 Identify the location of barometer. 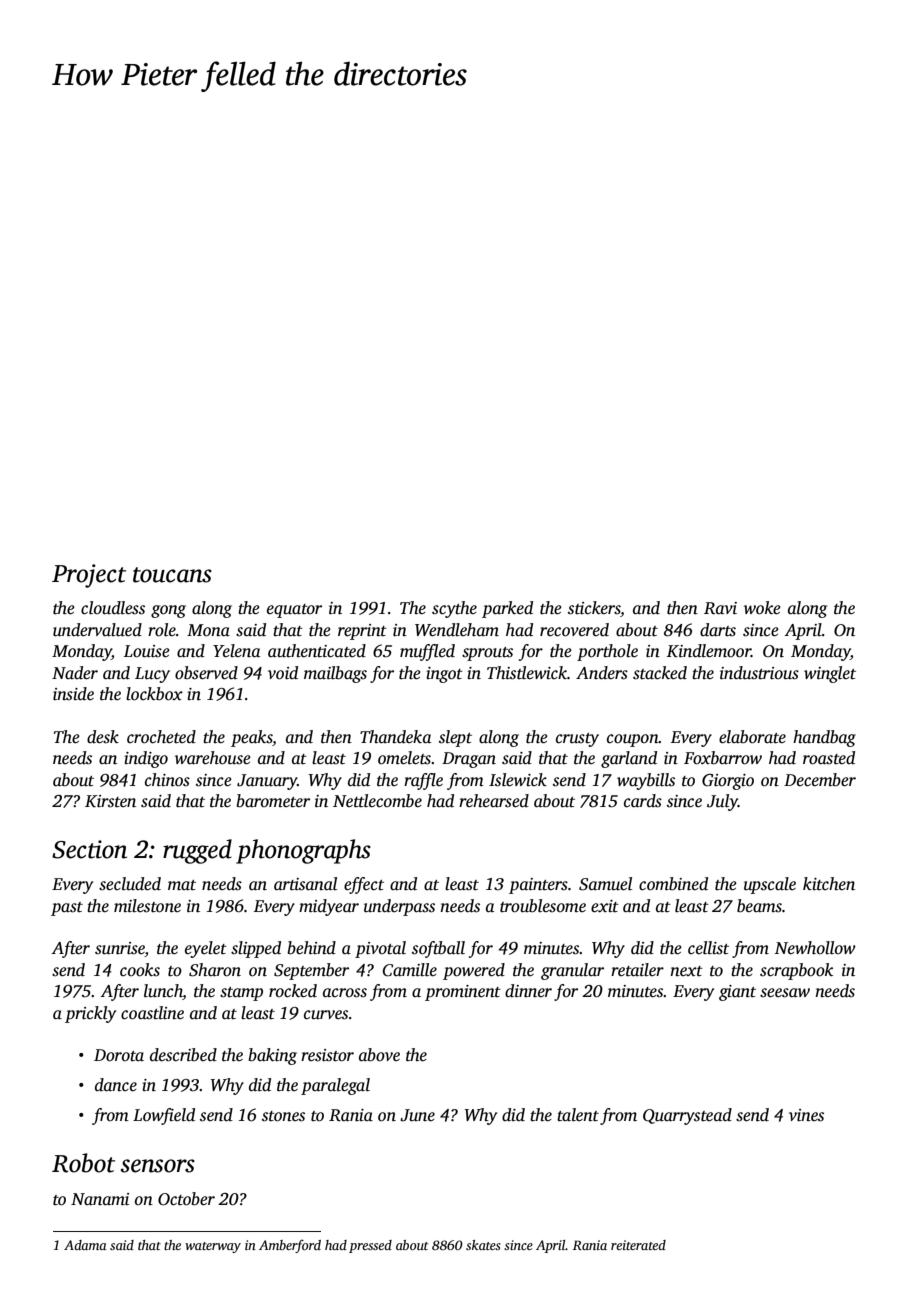
(273, 801).
